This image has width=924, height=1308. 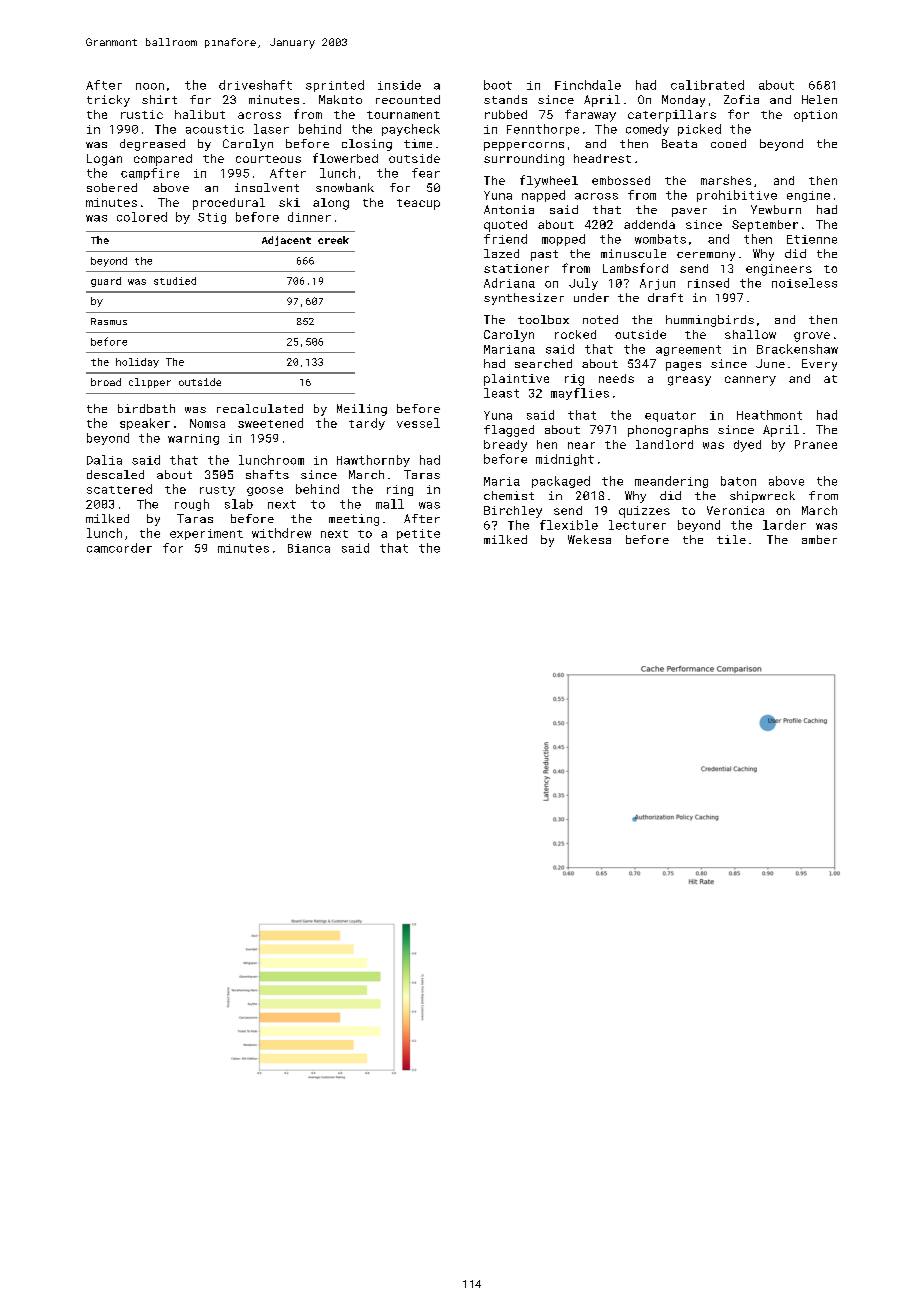 What do you see at coordinates (112, 187) in the image?
I see `sobered` at bounding box center [112, 187].
